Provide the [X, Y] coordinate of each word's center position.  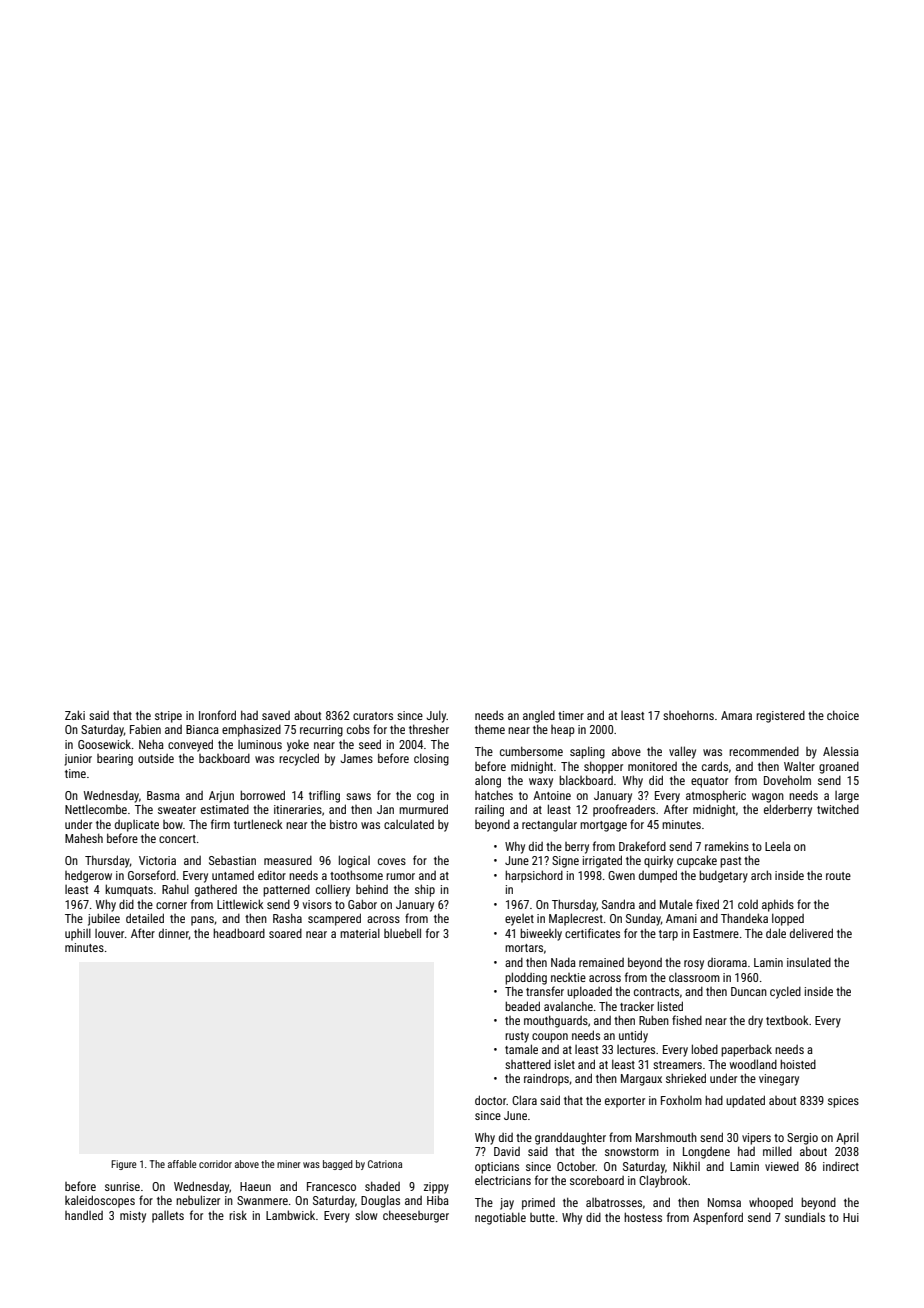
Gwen [621, 875]
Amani [681, 918]
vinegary [779, 1080]
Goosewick [104, 744]
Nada [563, 962]
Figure [124, 1165]
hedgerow [88, 877]
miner [289, 1164]
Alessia [841, 751]
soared [285, 933]
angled [539, 716]
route [838, 876]
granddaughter [570, 1138]
